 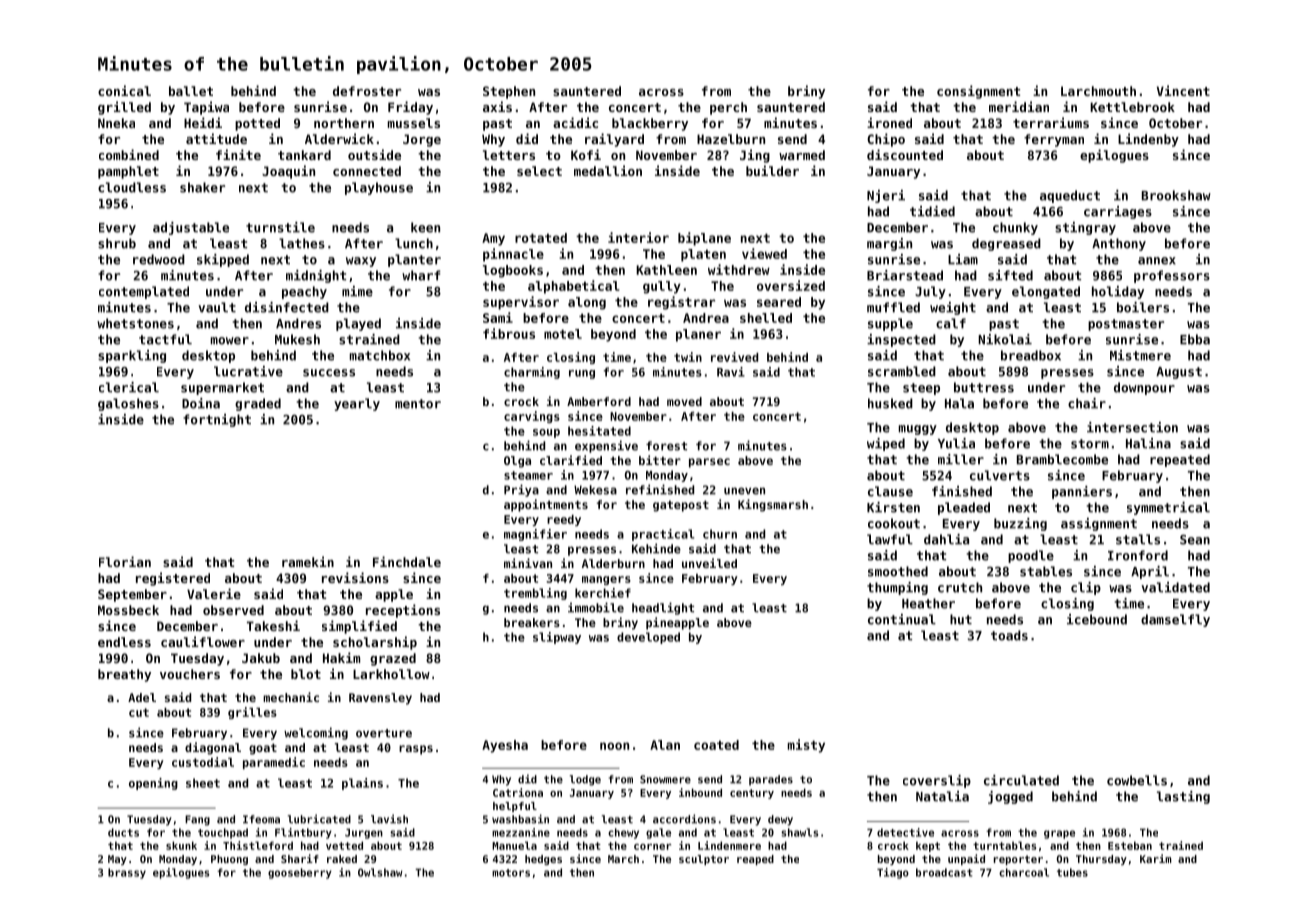 I want to click on moved, so click(x=684, y=401).
